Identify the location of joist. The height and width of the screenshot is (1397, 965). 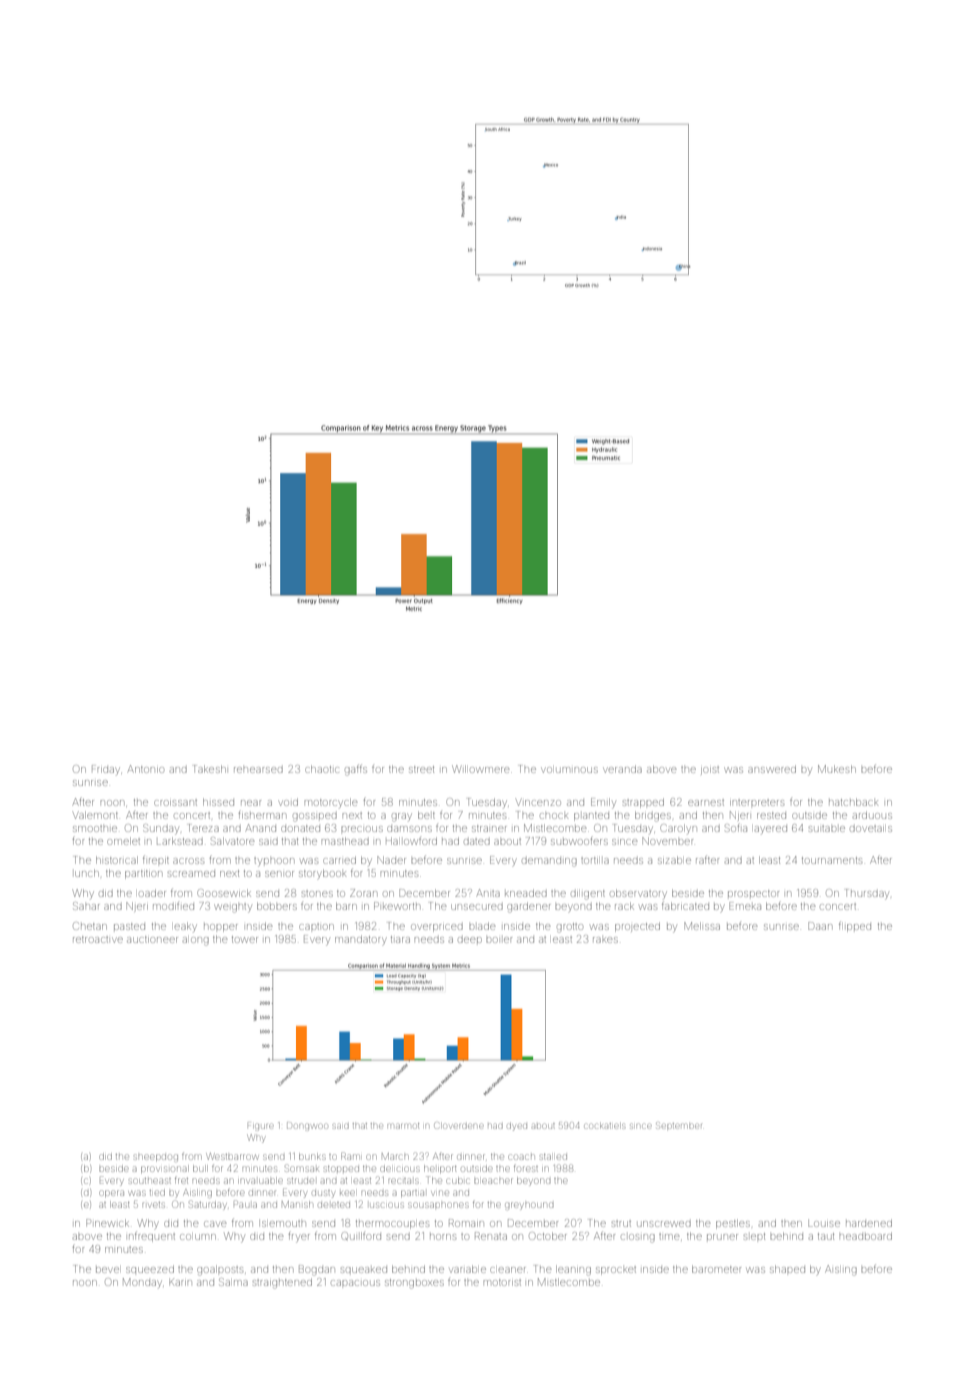
(710, 771).
